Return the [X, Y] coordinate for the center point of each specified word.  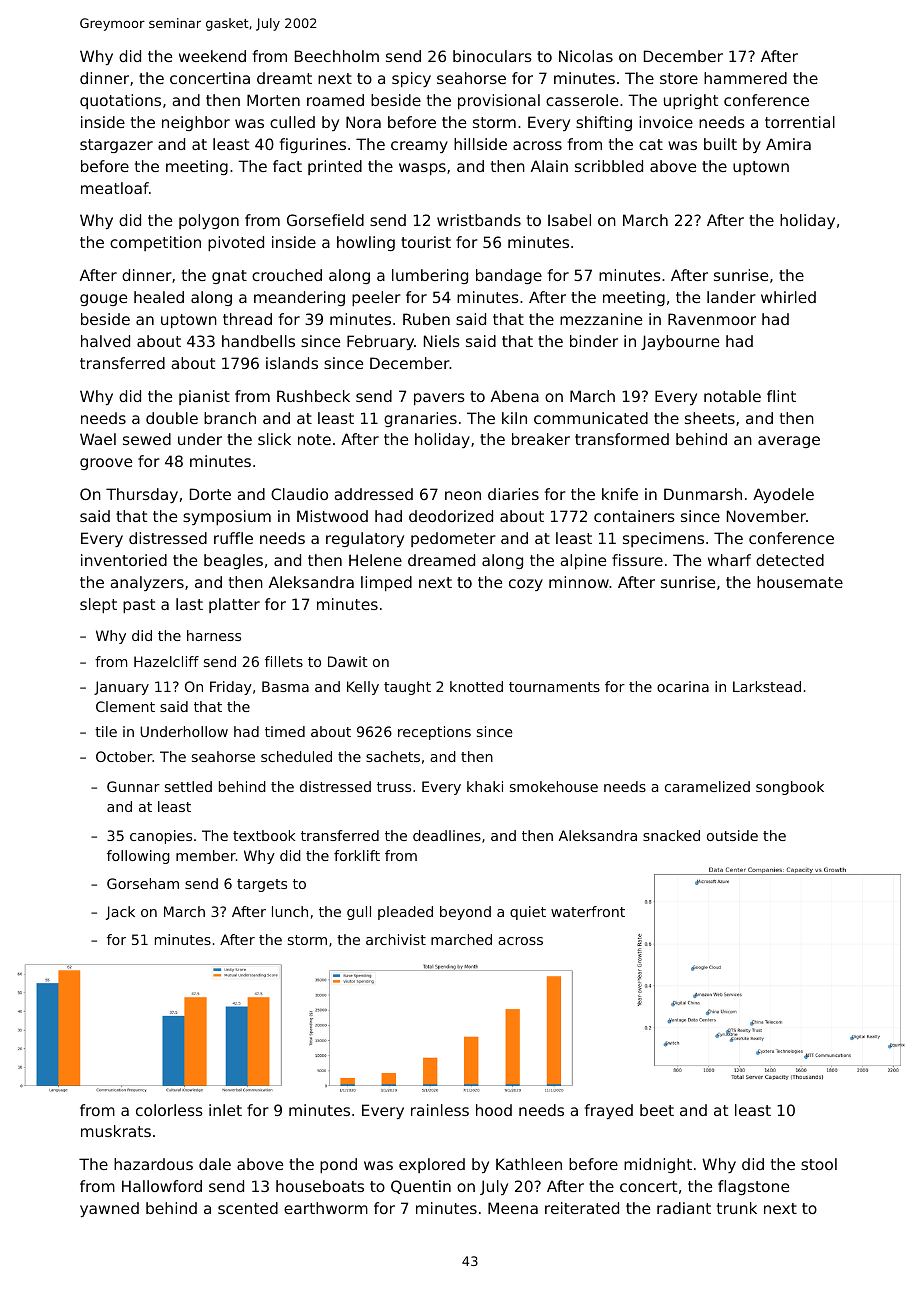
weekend [212, 56]
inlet [225, 1110]
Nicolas [586, 56]
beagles [233, 561]
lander [731, 297]
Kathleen [529, 1164]
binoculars [492, 56]
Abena [515, 396]
